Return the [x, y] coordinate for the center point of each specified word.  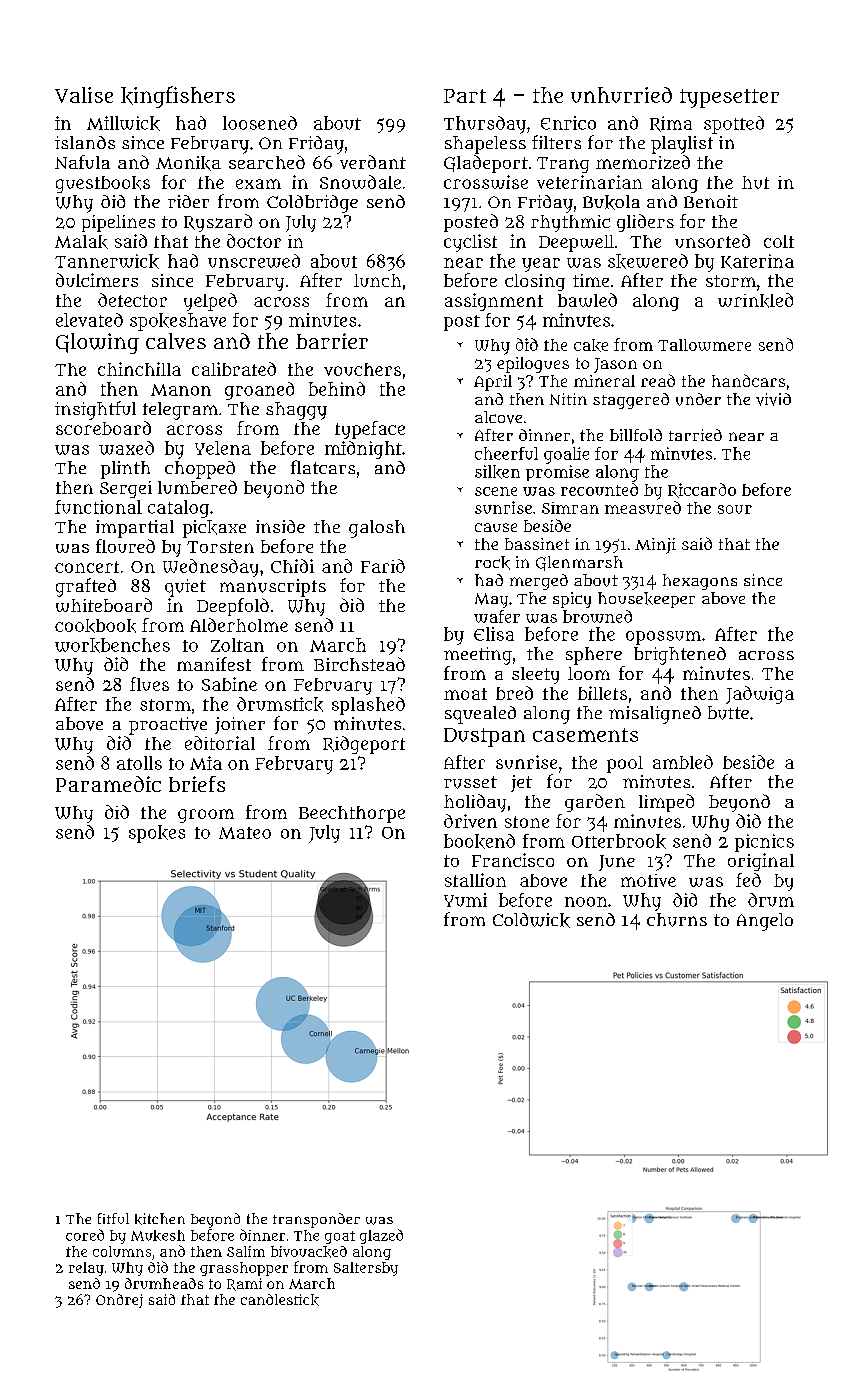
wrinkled [755, 300]
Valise [84, 95]
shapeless [485, 145]
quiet [185, 588]
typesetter [729, 98]
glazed [381, 1236]
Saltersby [366, 1269]
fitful [113, 1218]
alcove [498, 417]
